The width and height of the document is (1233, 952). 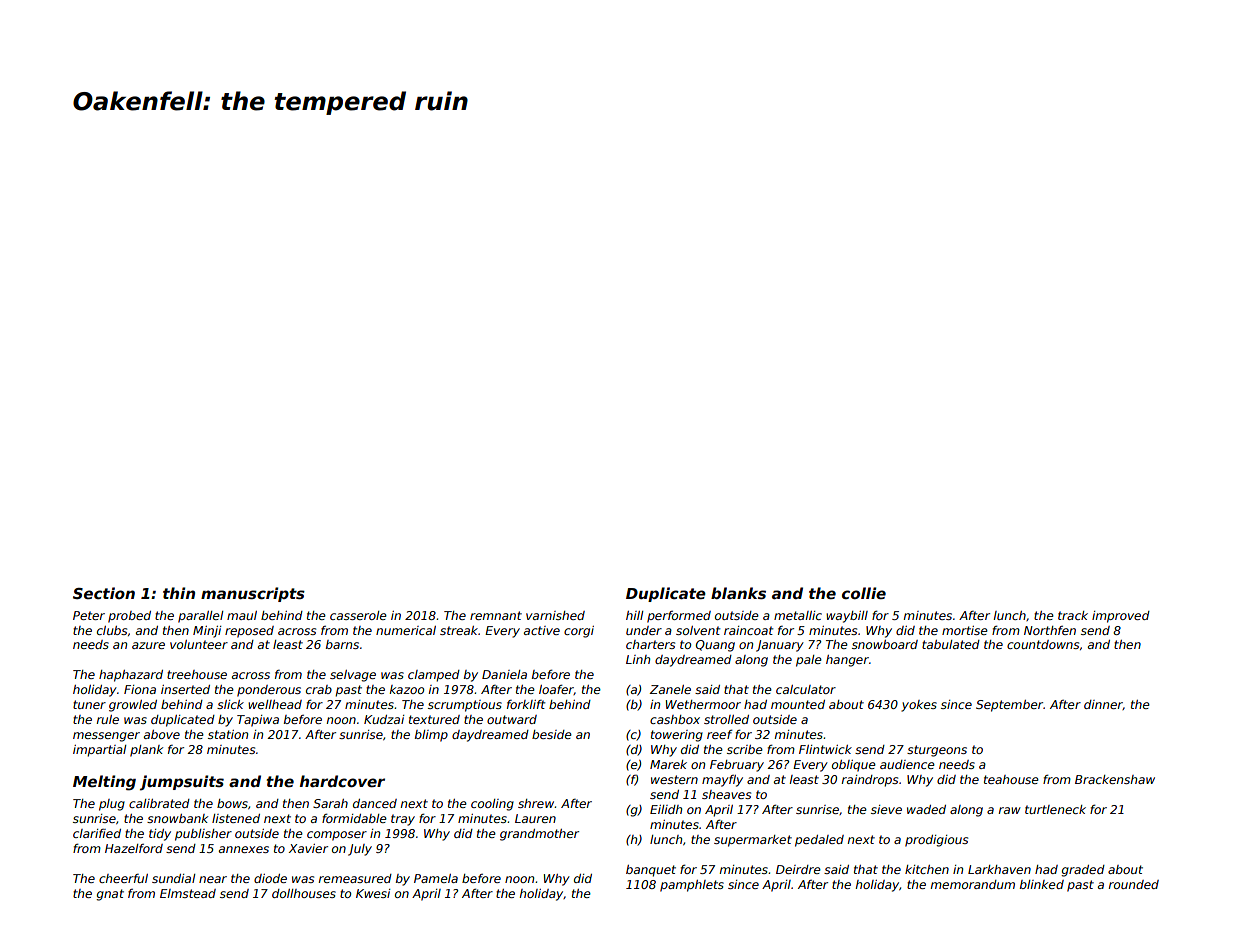 I want to click on dollhouses, so click(x=304, y=893).
